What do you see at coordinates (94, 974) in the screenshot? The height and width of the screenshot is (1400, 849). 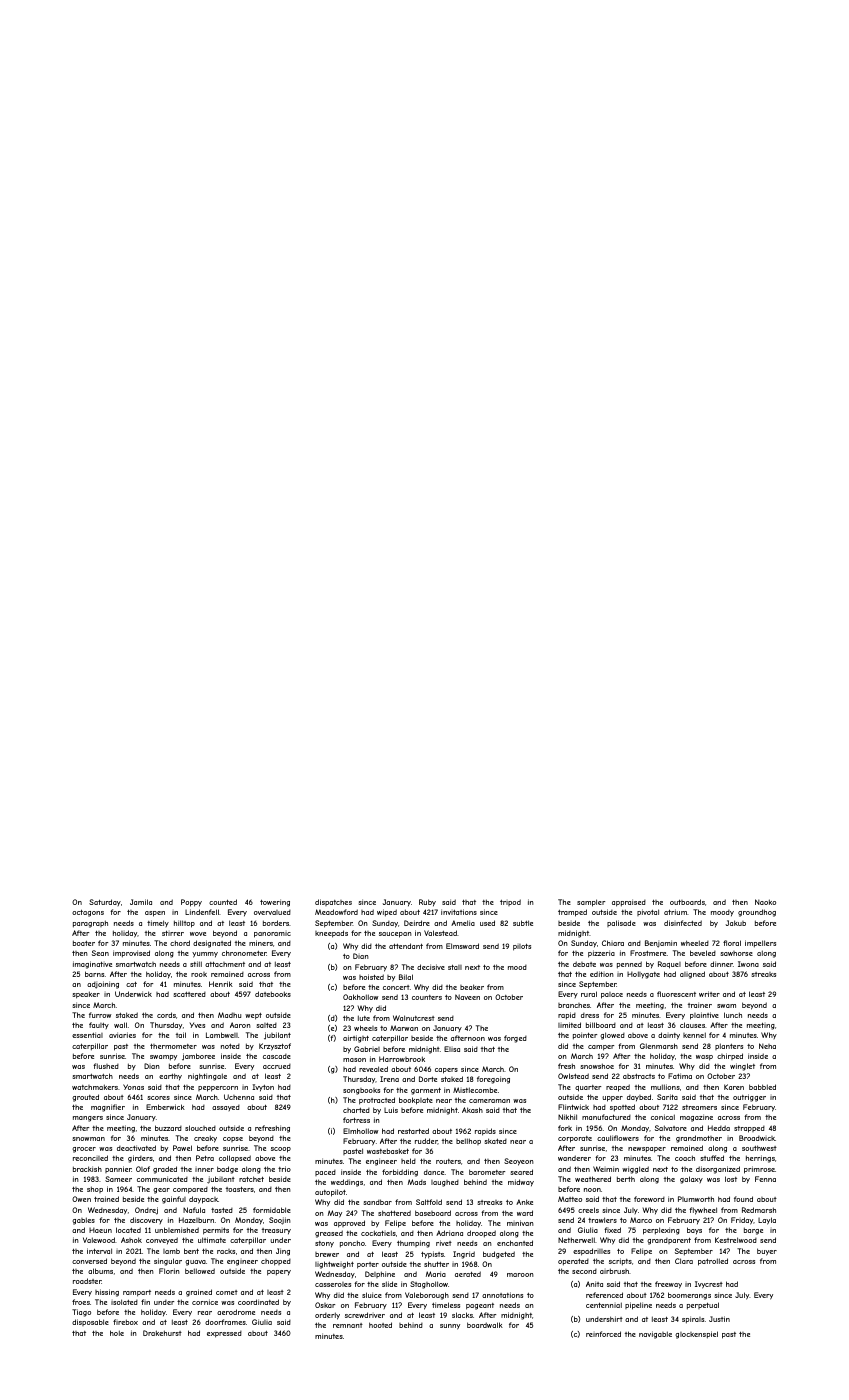 I see `barns` at bounding box center [94, 974].
